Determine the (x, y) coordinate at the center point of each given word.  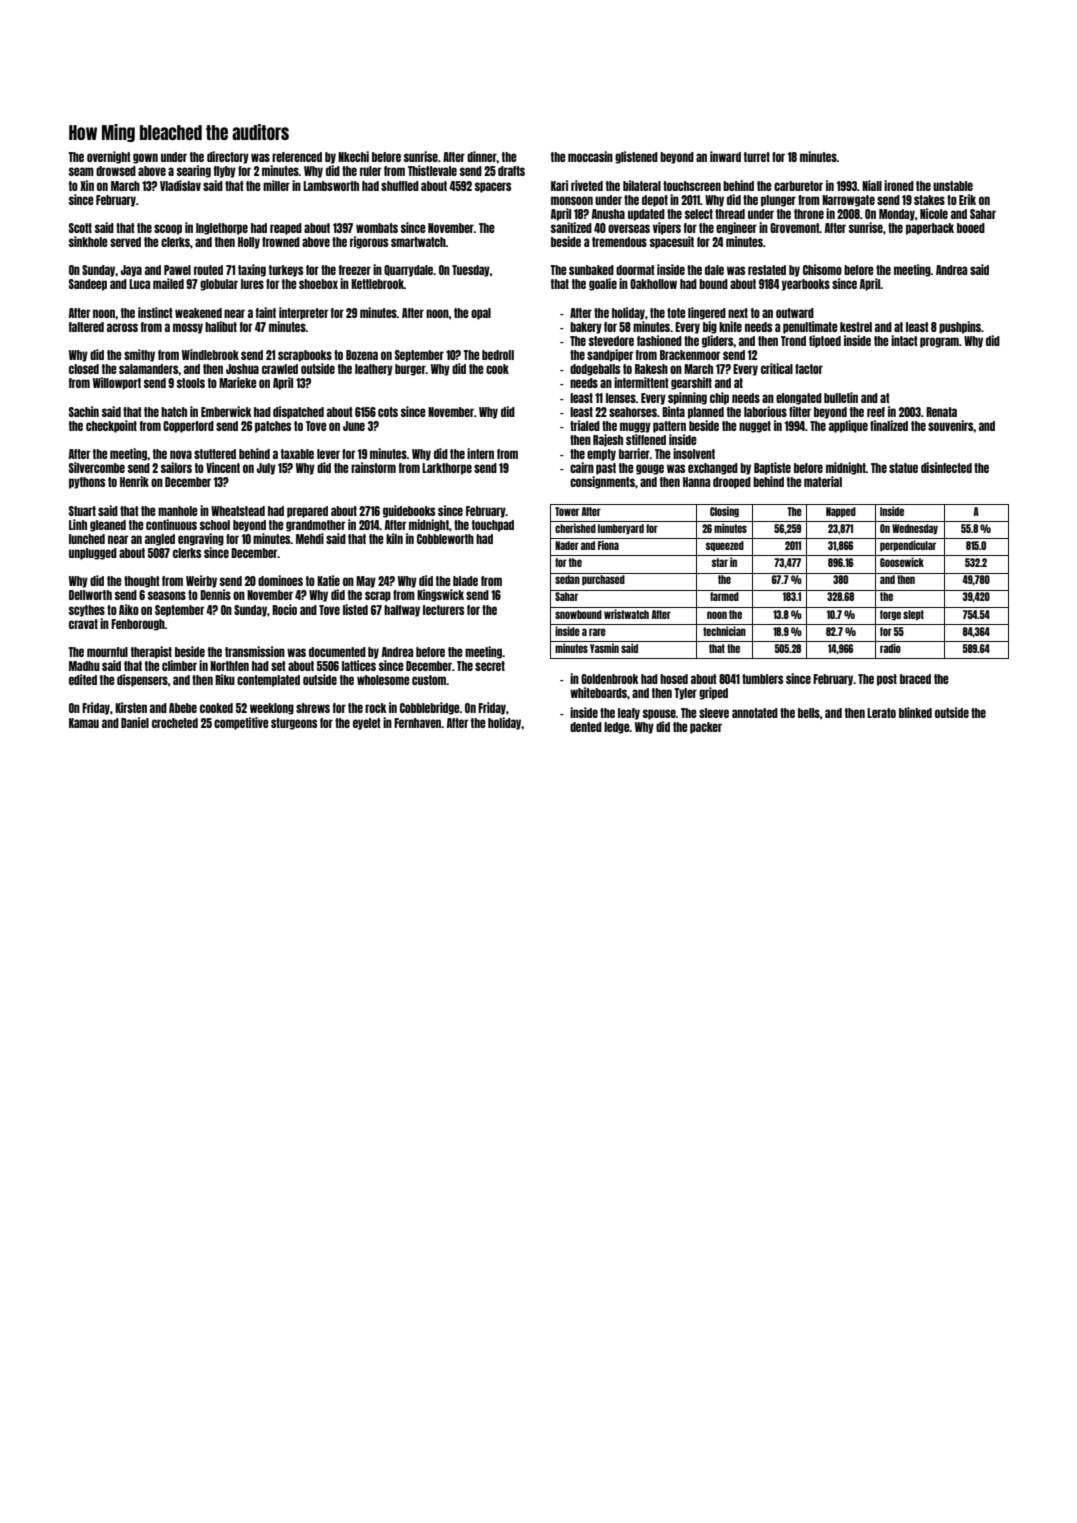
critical (777, 368)
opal (481, 314)
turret (757, 157)
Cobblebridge (430, 708)
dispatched (298, 412)
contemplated (268, 681)
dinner (482, 156)
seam (81, 171)
